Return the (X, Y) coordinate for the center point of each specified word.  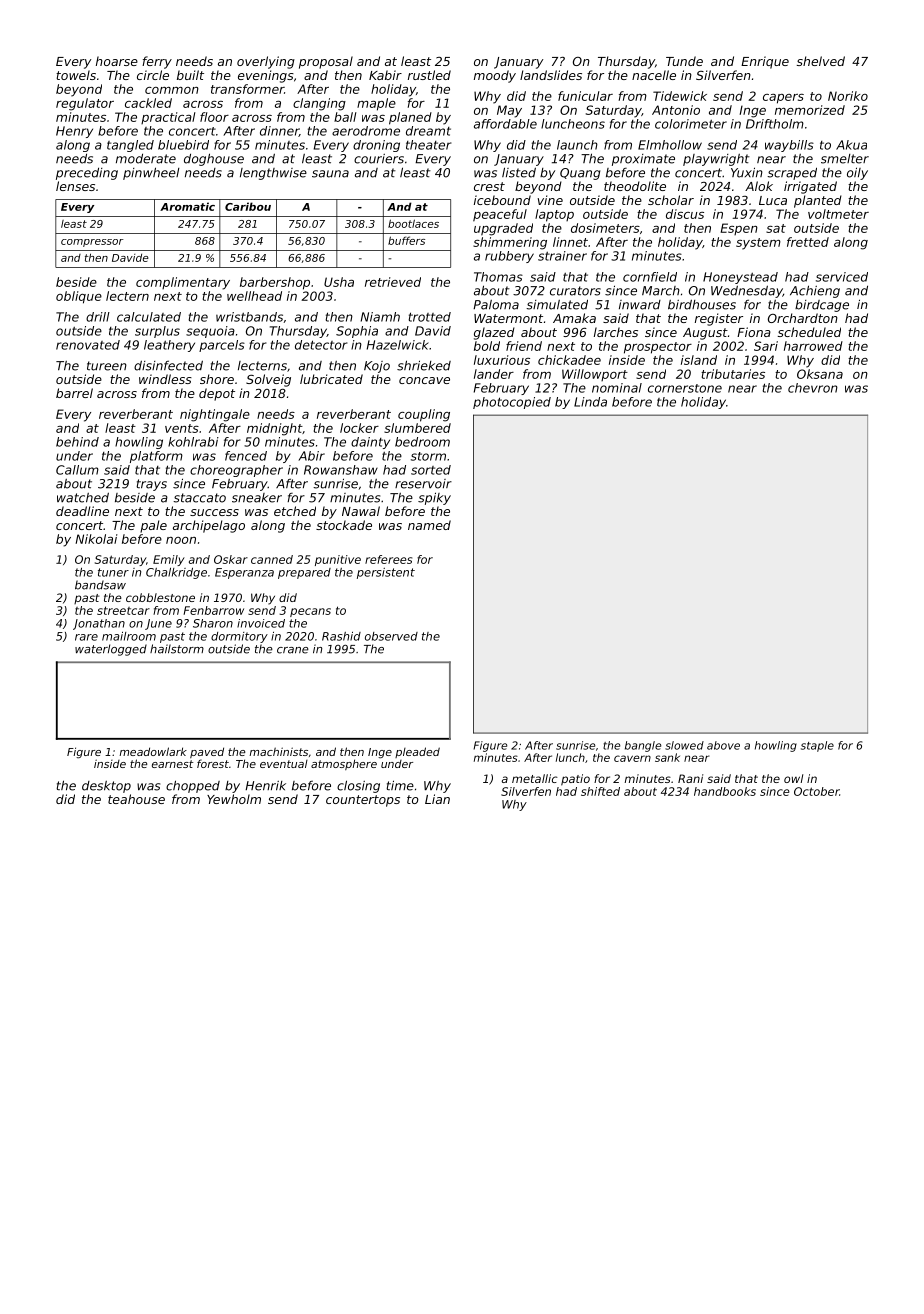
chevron (813, 388)
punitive (338, 560)
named (429, 525)
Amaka (574, 318)
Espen (739, 229)
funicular (585, 96)
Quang (580, 174)
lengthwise (273, 174)
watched (83, 497)
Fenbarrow (213, 610)
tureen (107, 366)
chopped (193, 786)
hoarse (117, 61)
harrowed (813, 346)
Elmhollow (670, 145)
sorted (431, 470)
